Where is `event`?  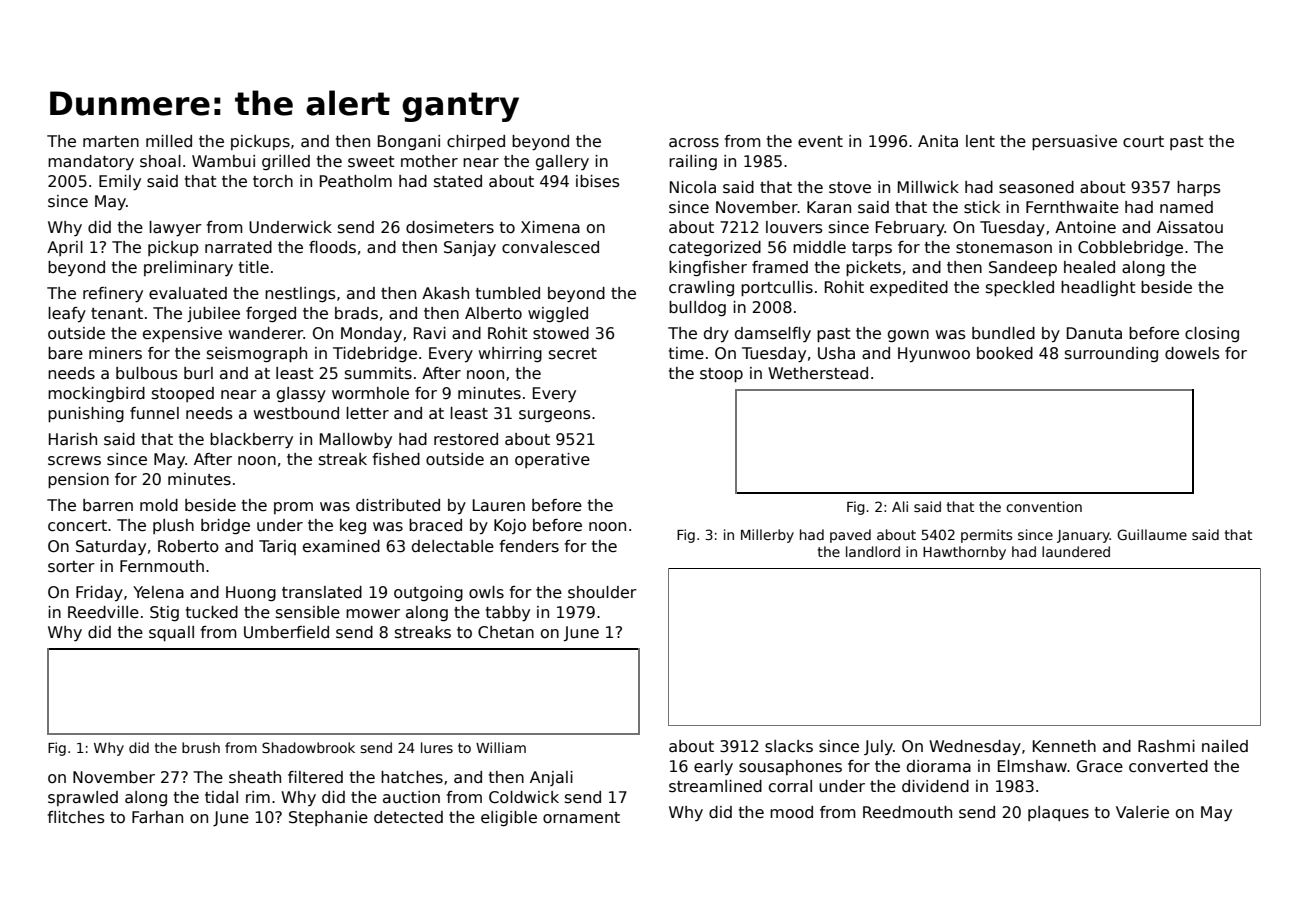
event is located at coordinates (820, 141).
